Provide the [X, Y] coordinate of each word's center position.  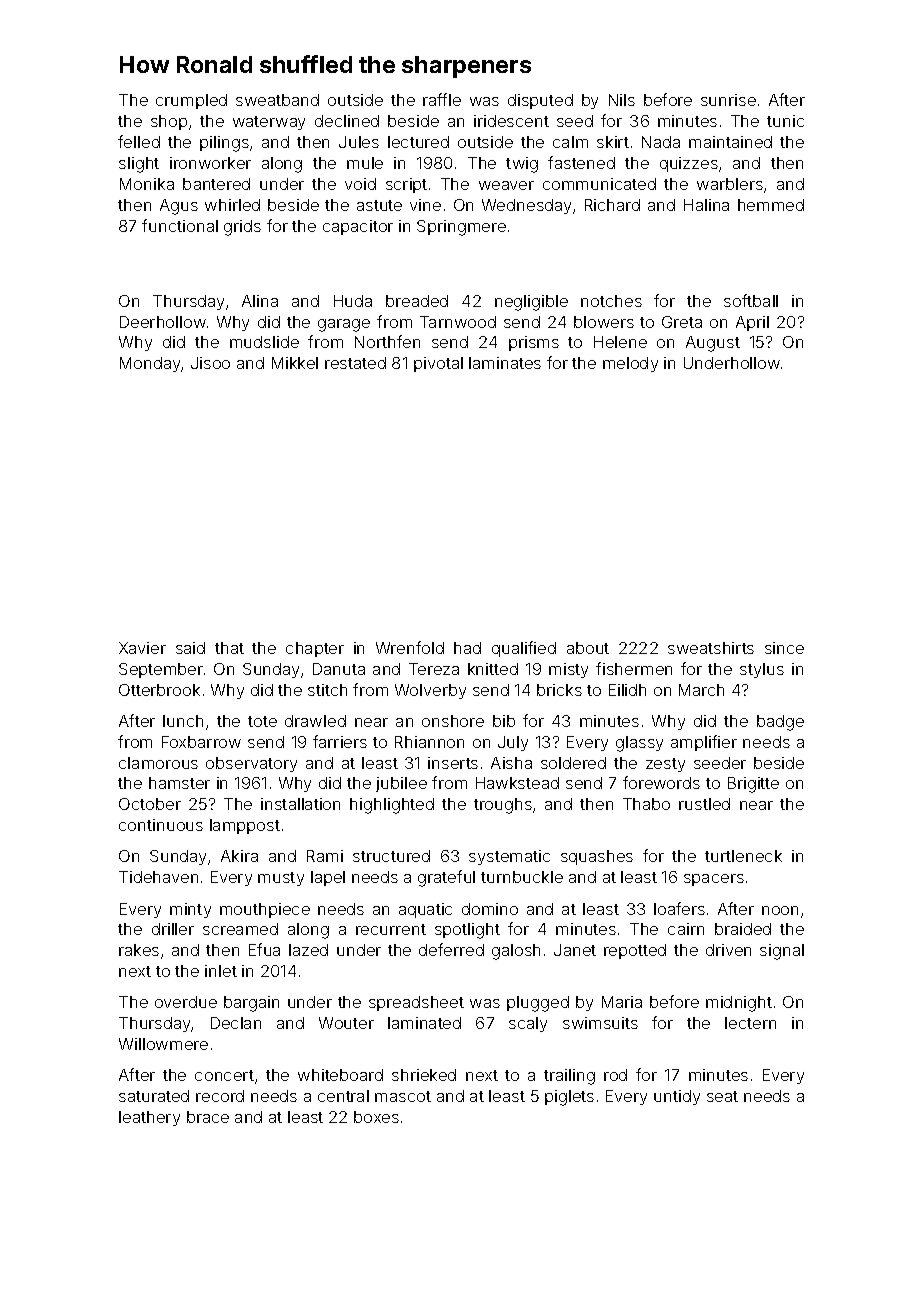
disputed [540, 101]
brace [208, 1117]
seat [722, 1096]
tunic [785, 121]
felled [139, 141]
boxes [376, 1117]
